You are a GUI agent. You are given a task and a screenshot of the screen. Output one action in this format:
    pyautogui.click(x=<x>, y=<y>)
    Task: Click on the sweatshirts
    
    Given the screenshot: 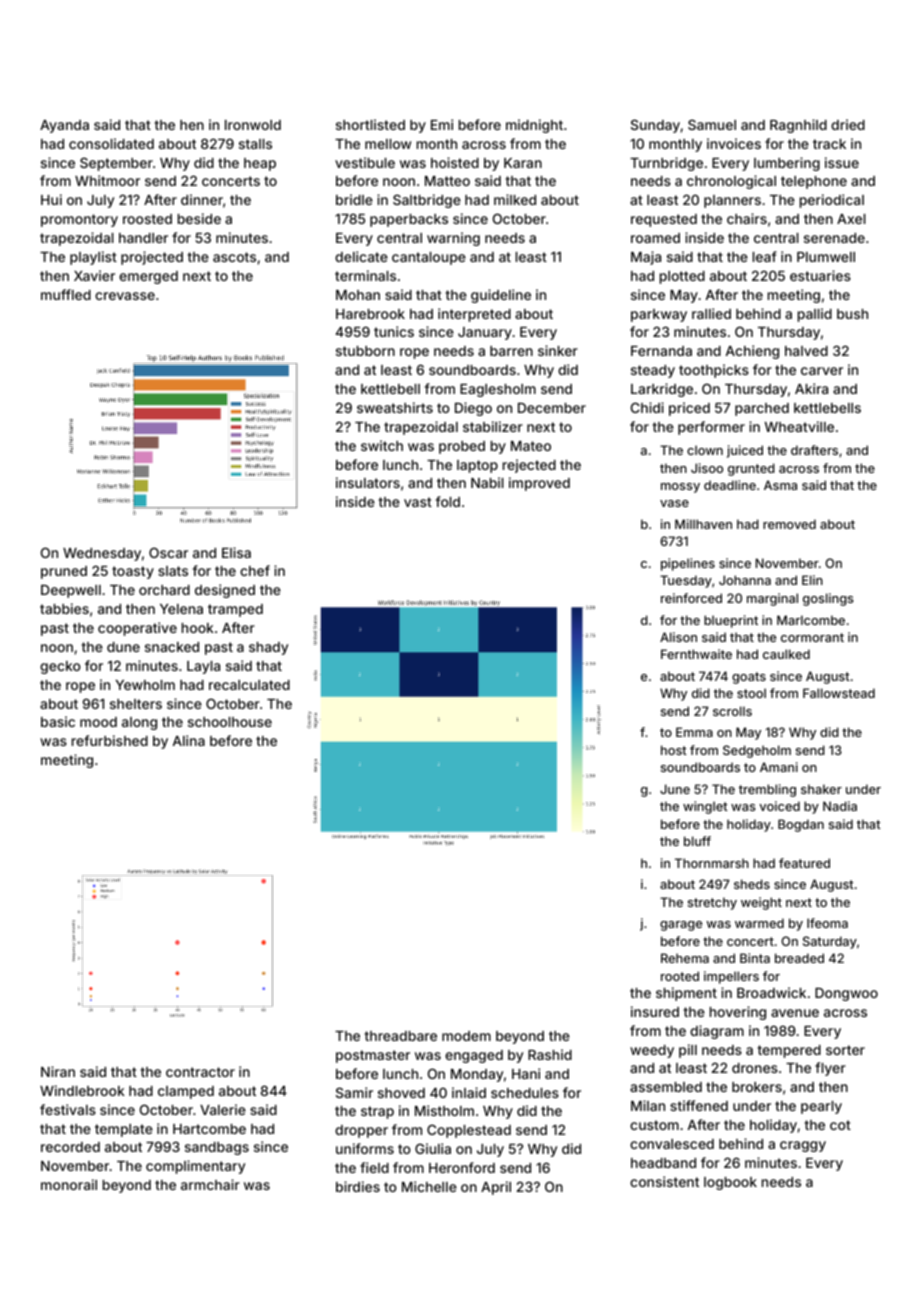 What is the action you would take?
    pyautogui.click(x=395, y=407)
